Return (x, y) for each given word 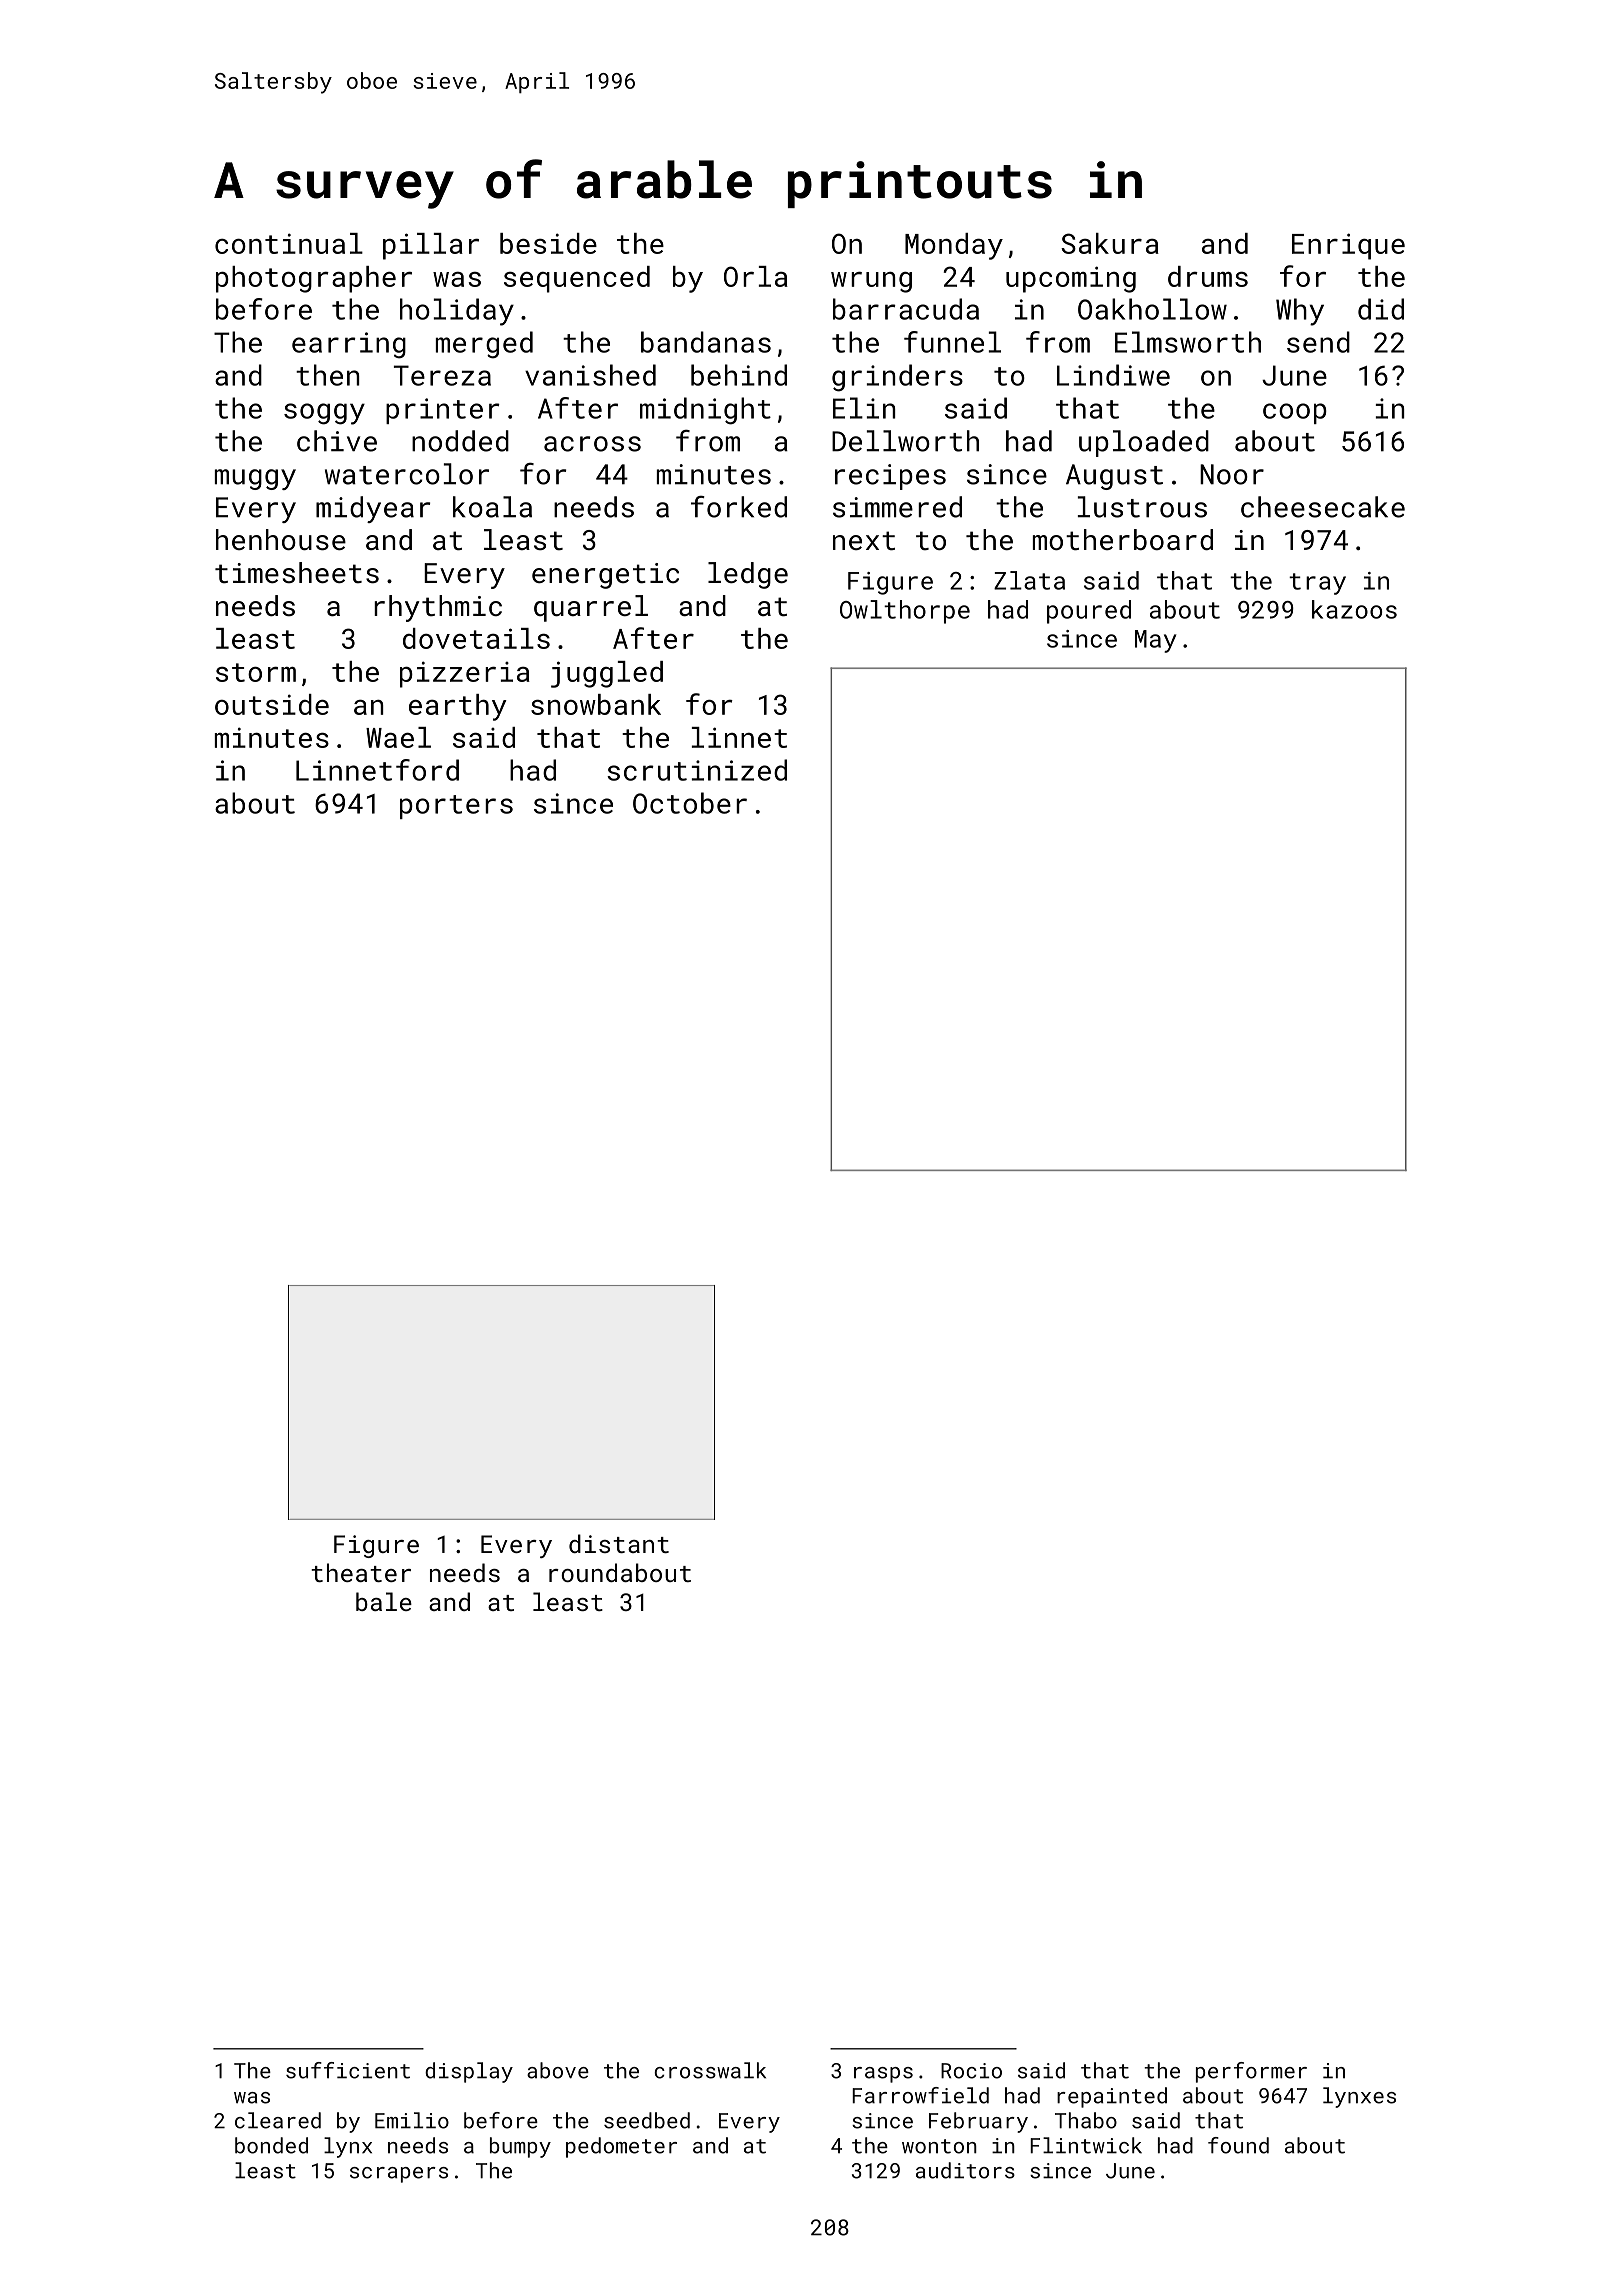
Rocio (971, 2071)
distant (619, 1543)
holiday (457, 312)
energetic (605, 576)
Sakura (1110, 243)
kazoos (1354, 609)
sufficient (348, 2070)
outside (272, 704)
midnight (705, 411)
